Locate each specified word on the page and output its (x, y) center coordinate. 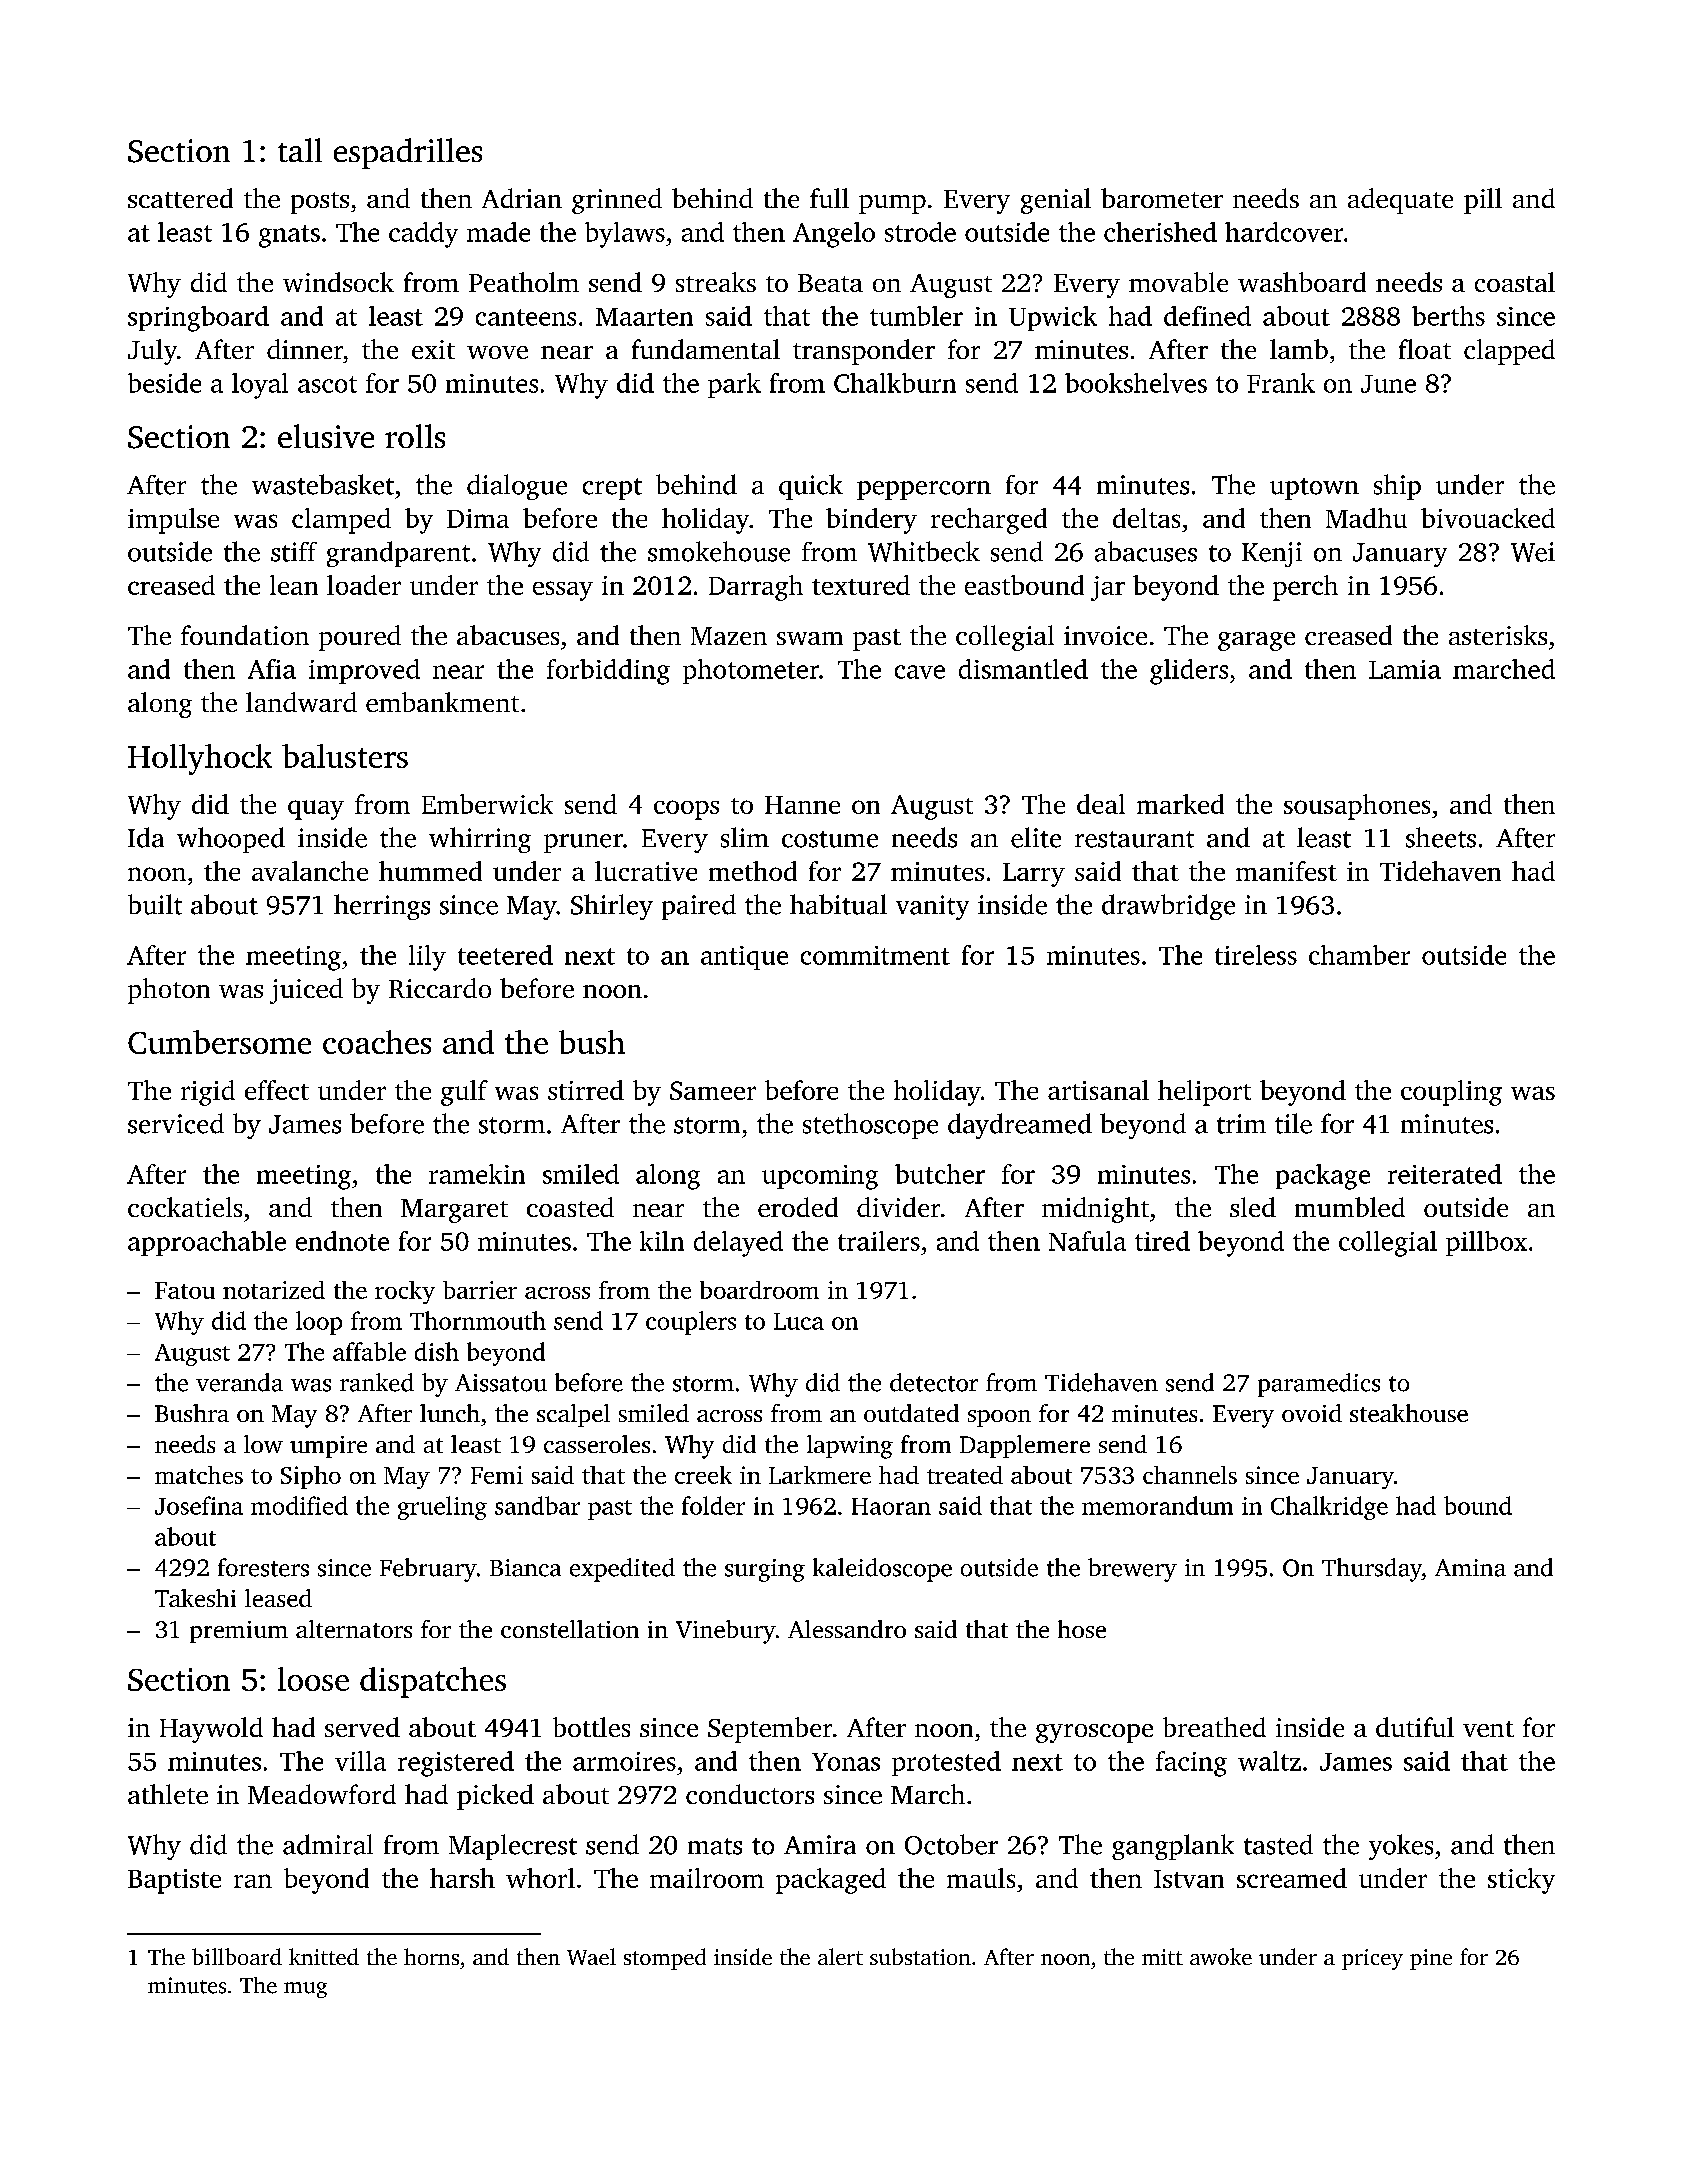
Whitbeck (924, 551)
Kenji (1272, 554)
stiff (294, 552)
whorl (540, 1878)
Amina (1470, 1568)
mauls (981, 1878)
